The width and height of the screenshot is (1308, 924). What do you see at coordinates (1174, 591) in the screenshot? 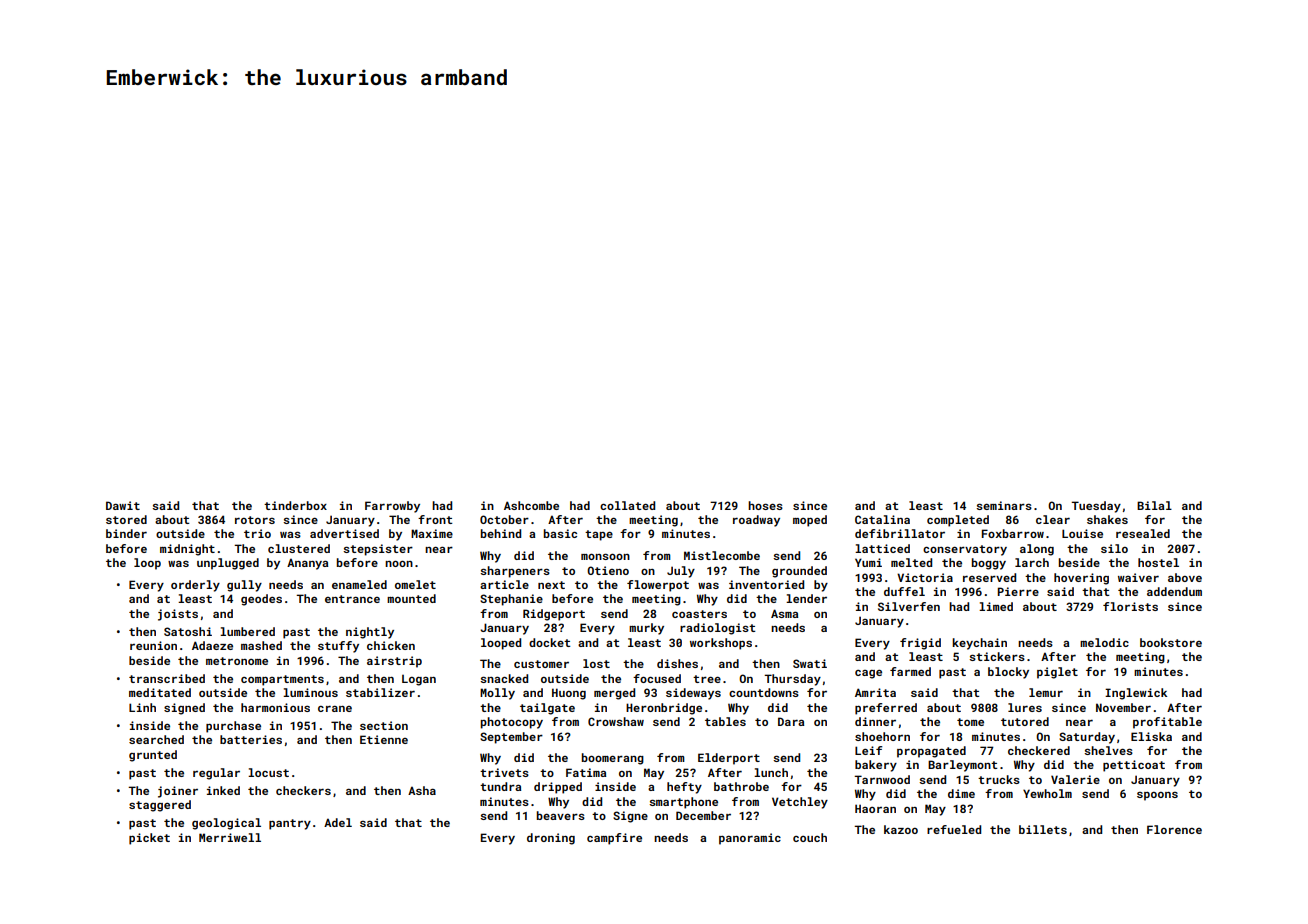
I see `addendum` at bounding box center [1174, 591].
